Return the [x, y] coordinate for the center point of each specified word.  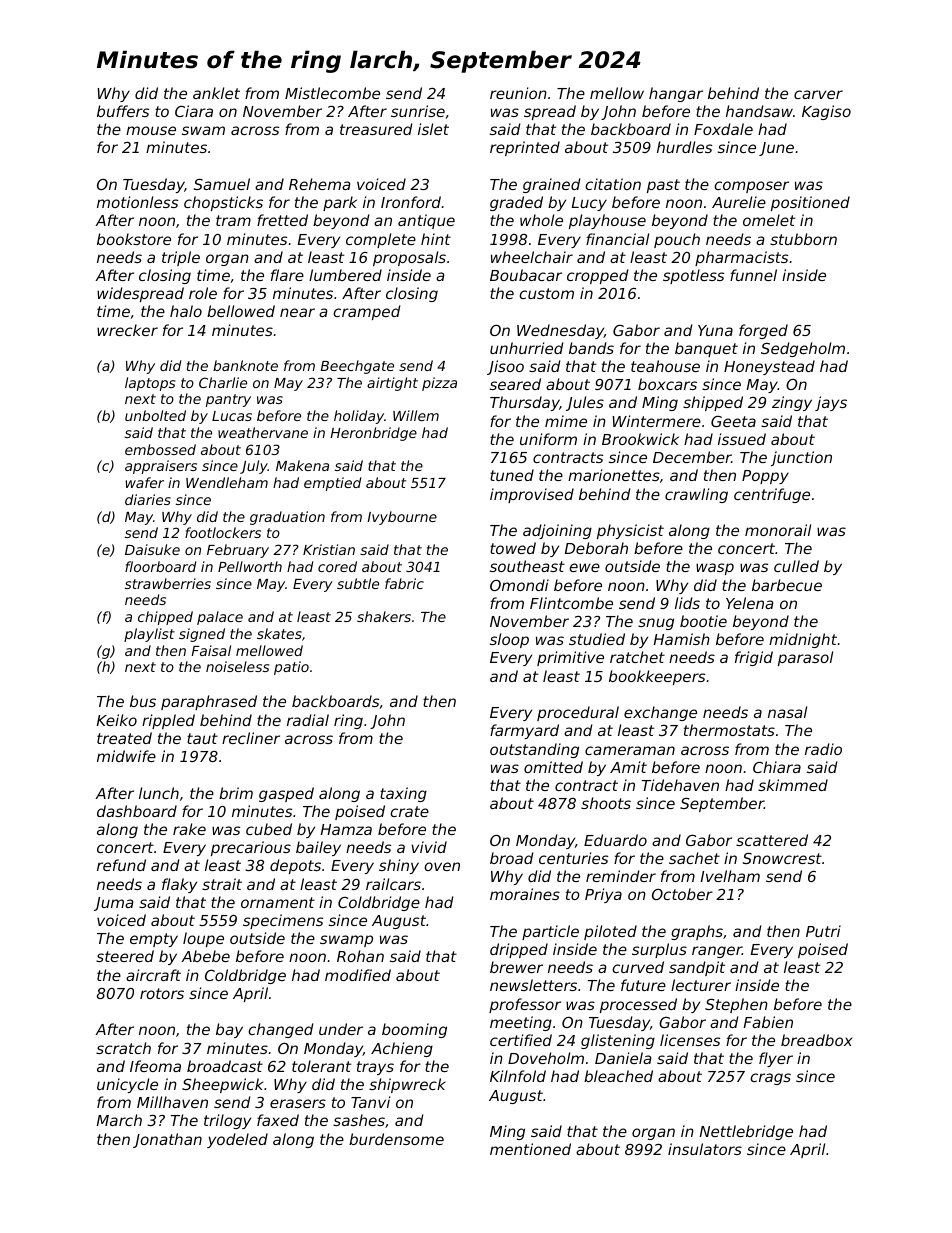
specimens [283, 921]
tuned [512, 475]
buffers [123, 111]
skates [279, 633]
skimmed [793, 785]
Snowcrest [782, 858]
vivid [429, 847]
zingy [792, 403]
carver [818, 94]
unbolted [155, 415]
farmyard [524, 731]
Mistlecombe [332, 93]
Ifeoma [155, 1066]
